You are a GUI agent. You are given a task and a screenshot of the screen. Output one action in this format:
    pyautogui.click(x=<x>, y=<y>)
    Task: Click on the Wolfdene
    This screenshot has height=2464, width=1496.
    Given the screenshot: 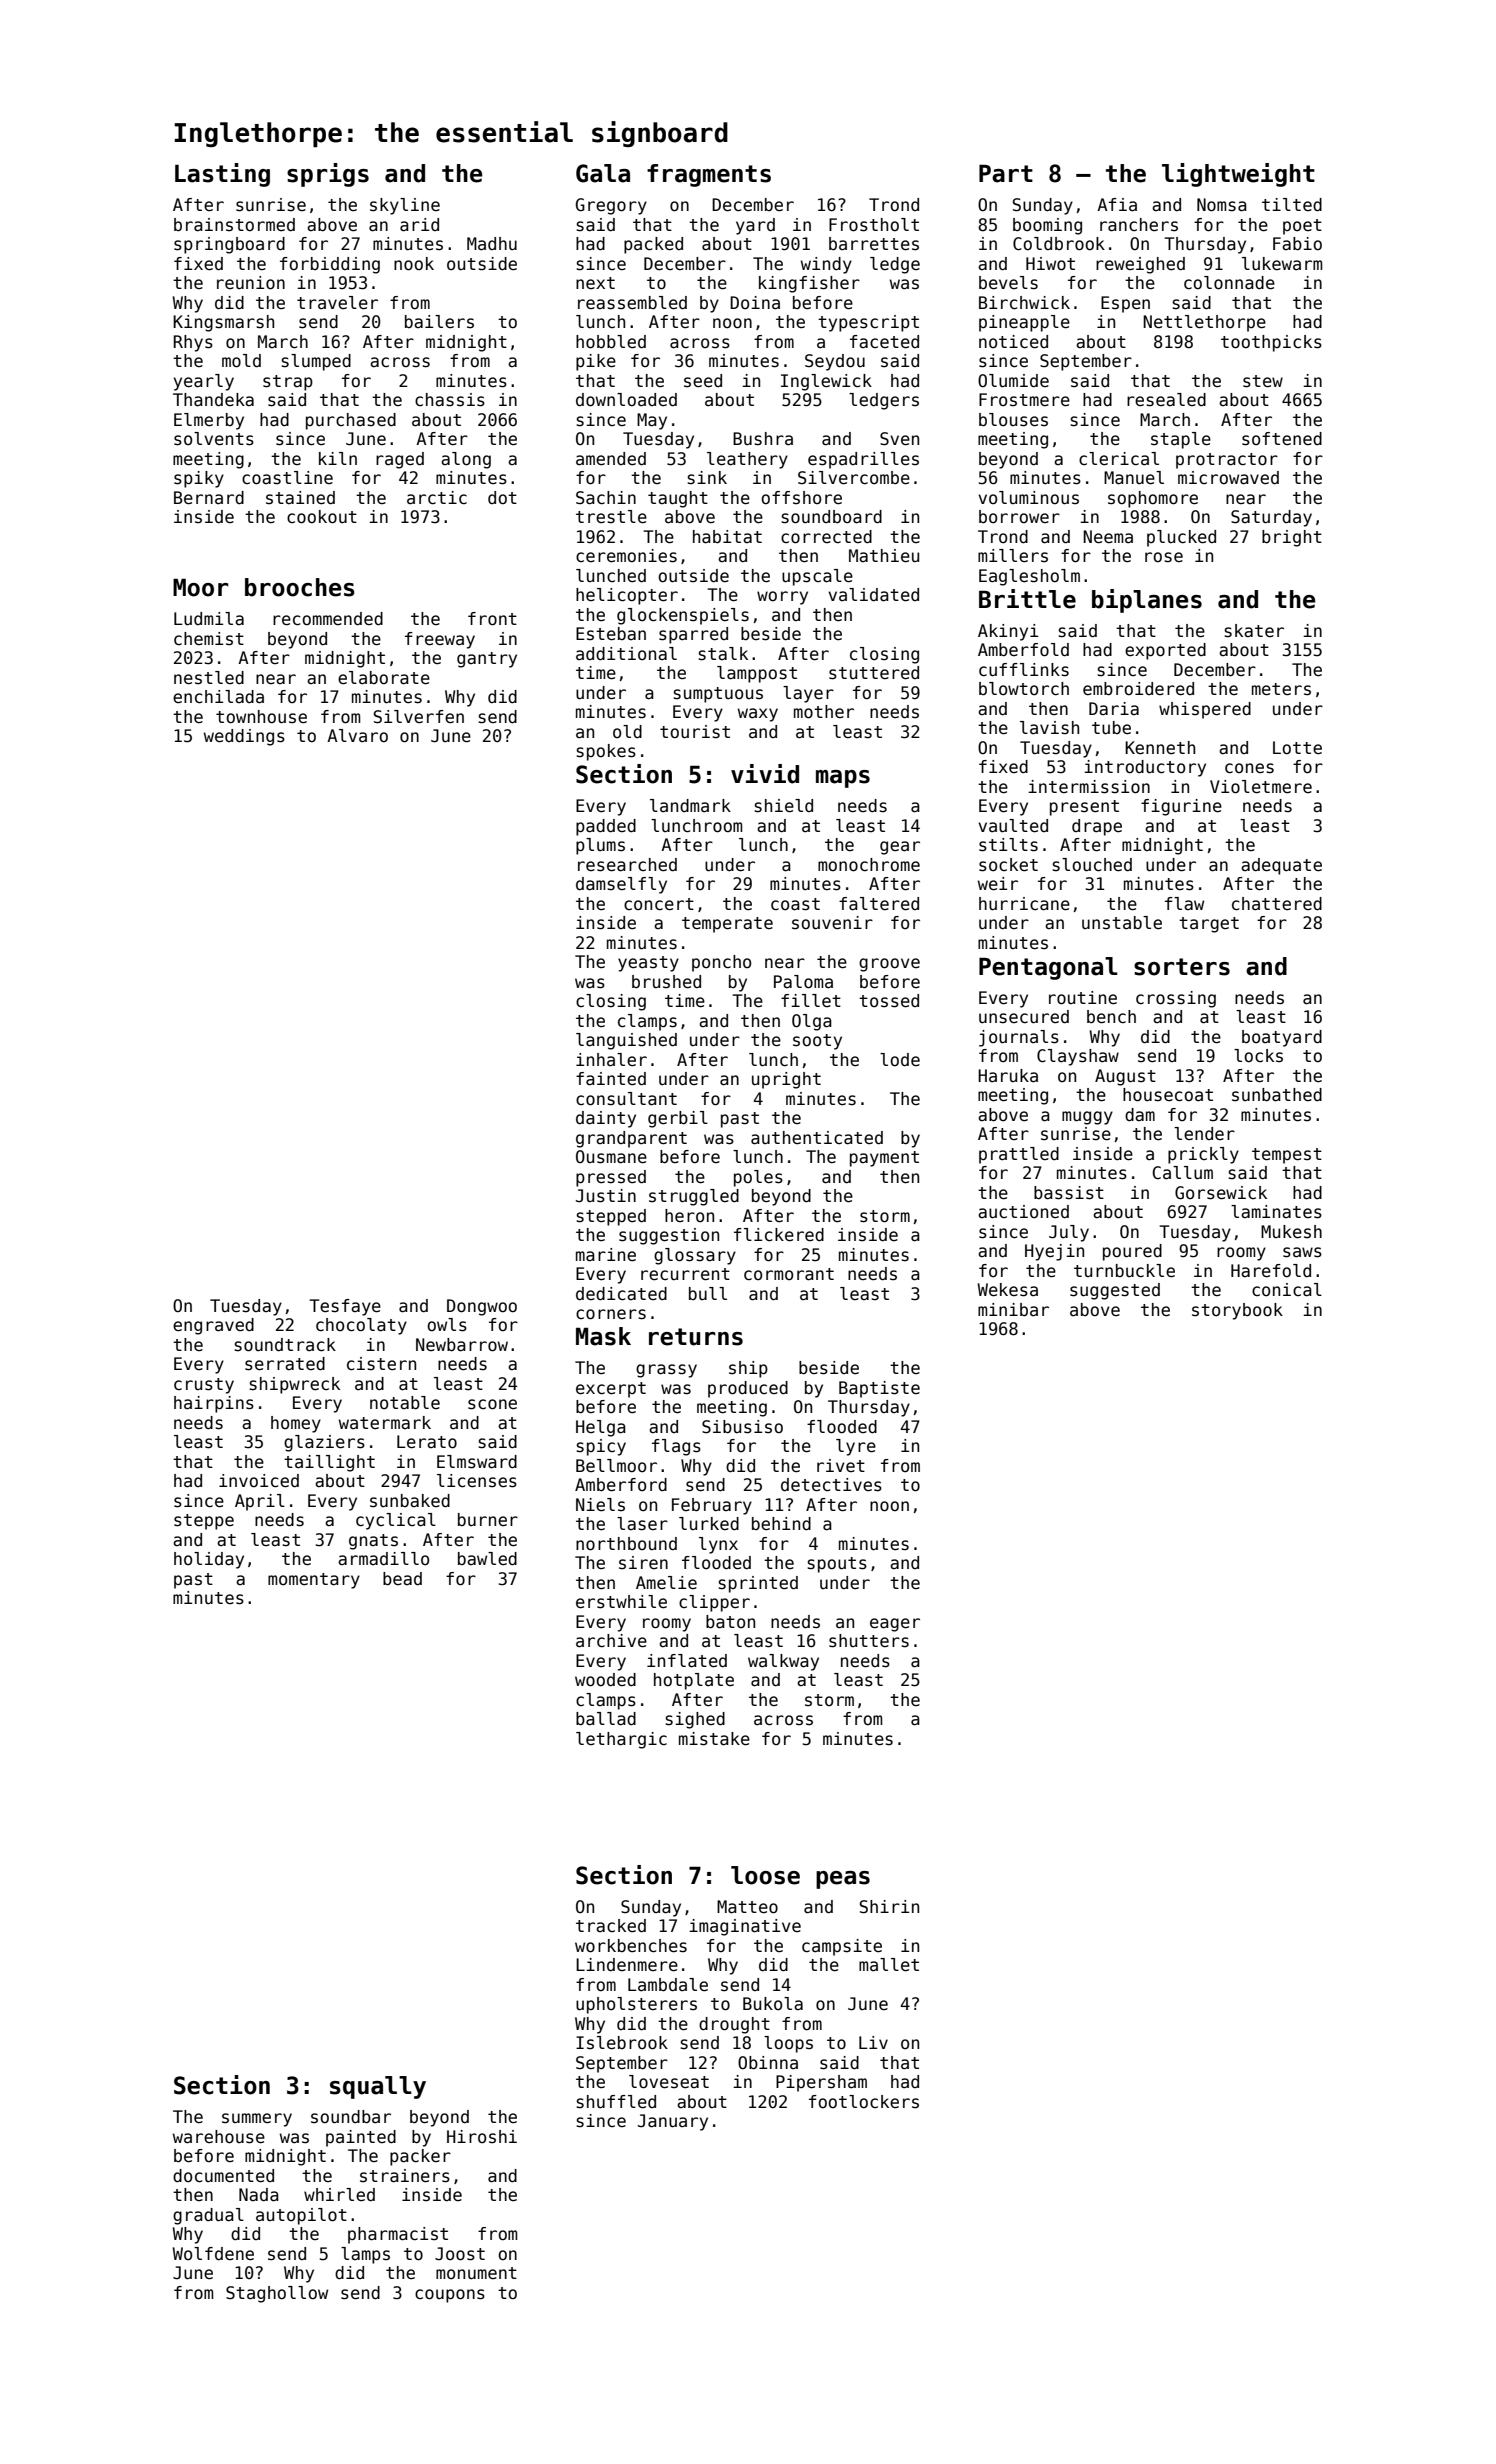 What is the action you would take?
    pyautogui.click(x=213, y=2254)
